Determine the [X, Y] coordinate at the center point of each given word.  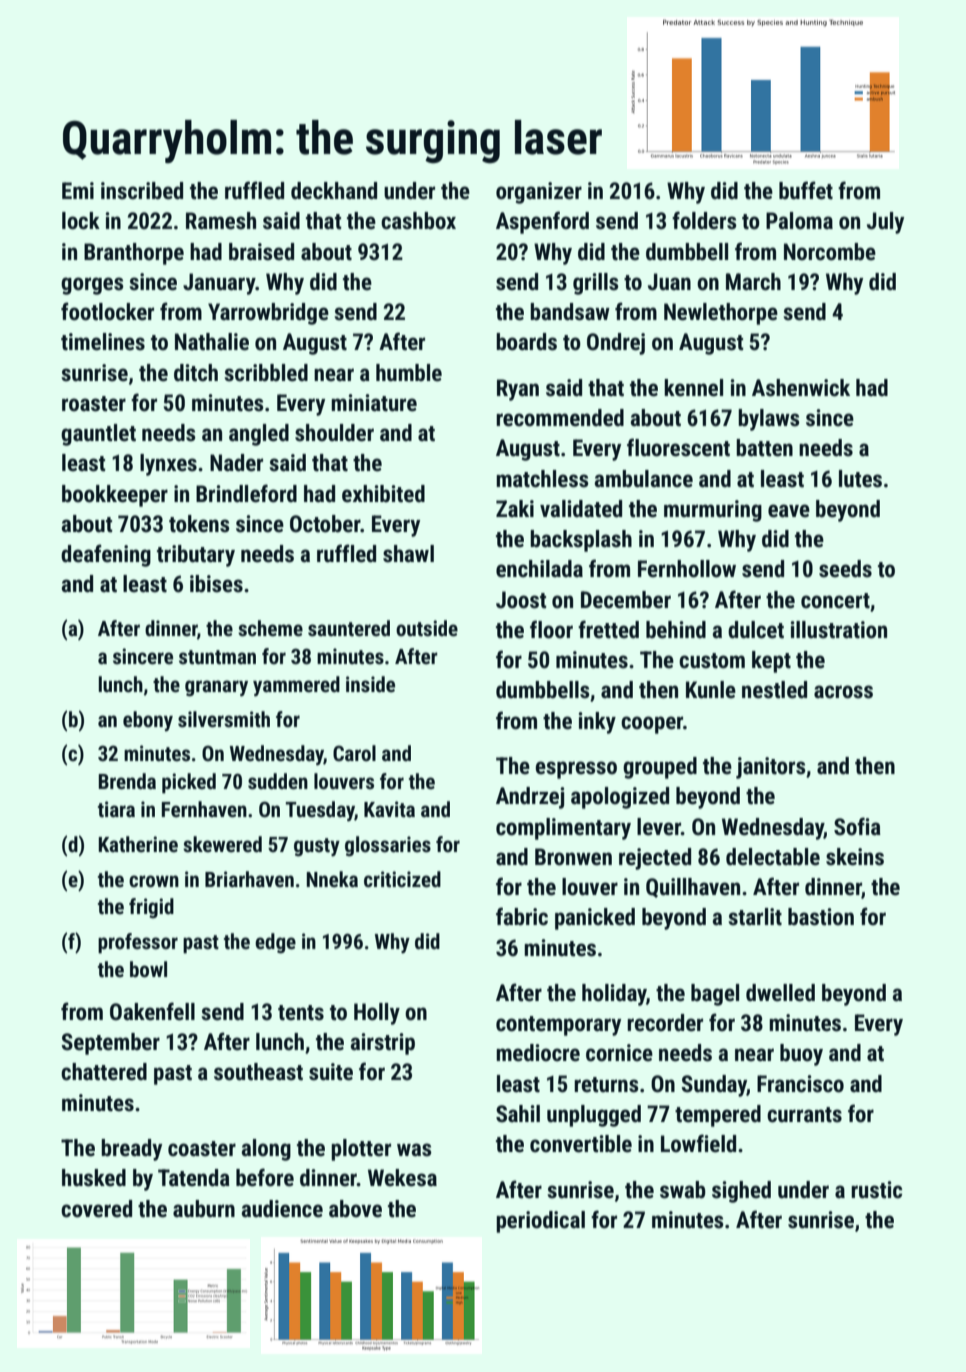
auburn [204, 1209]
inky [597, 723]
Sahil [518, 1114]
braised [261, 252]
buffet [806, 190]
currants [804, 1115]
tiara [116, 809]
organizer [539, 193]
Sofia [857, 826]
